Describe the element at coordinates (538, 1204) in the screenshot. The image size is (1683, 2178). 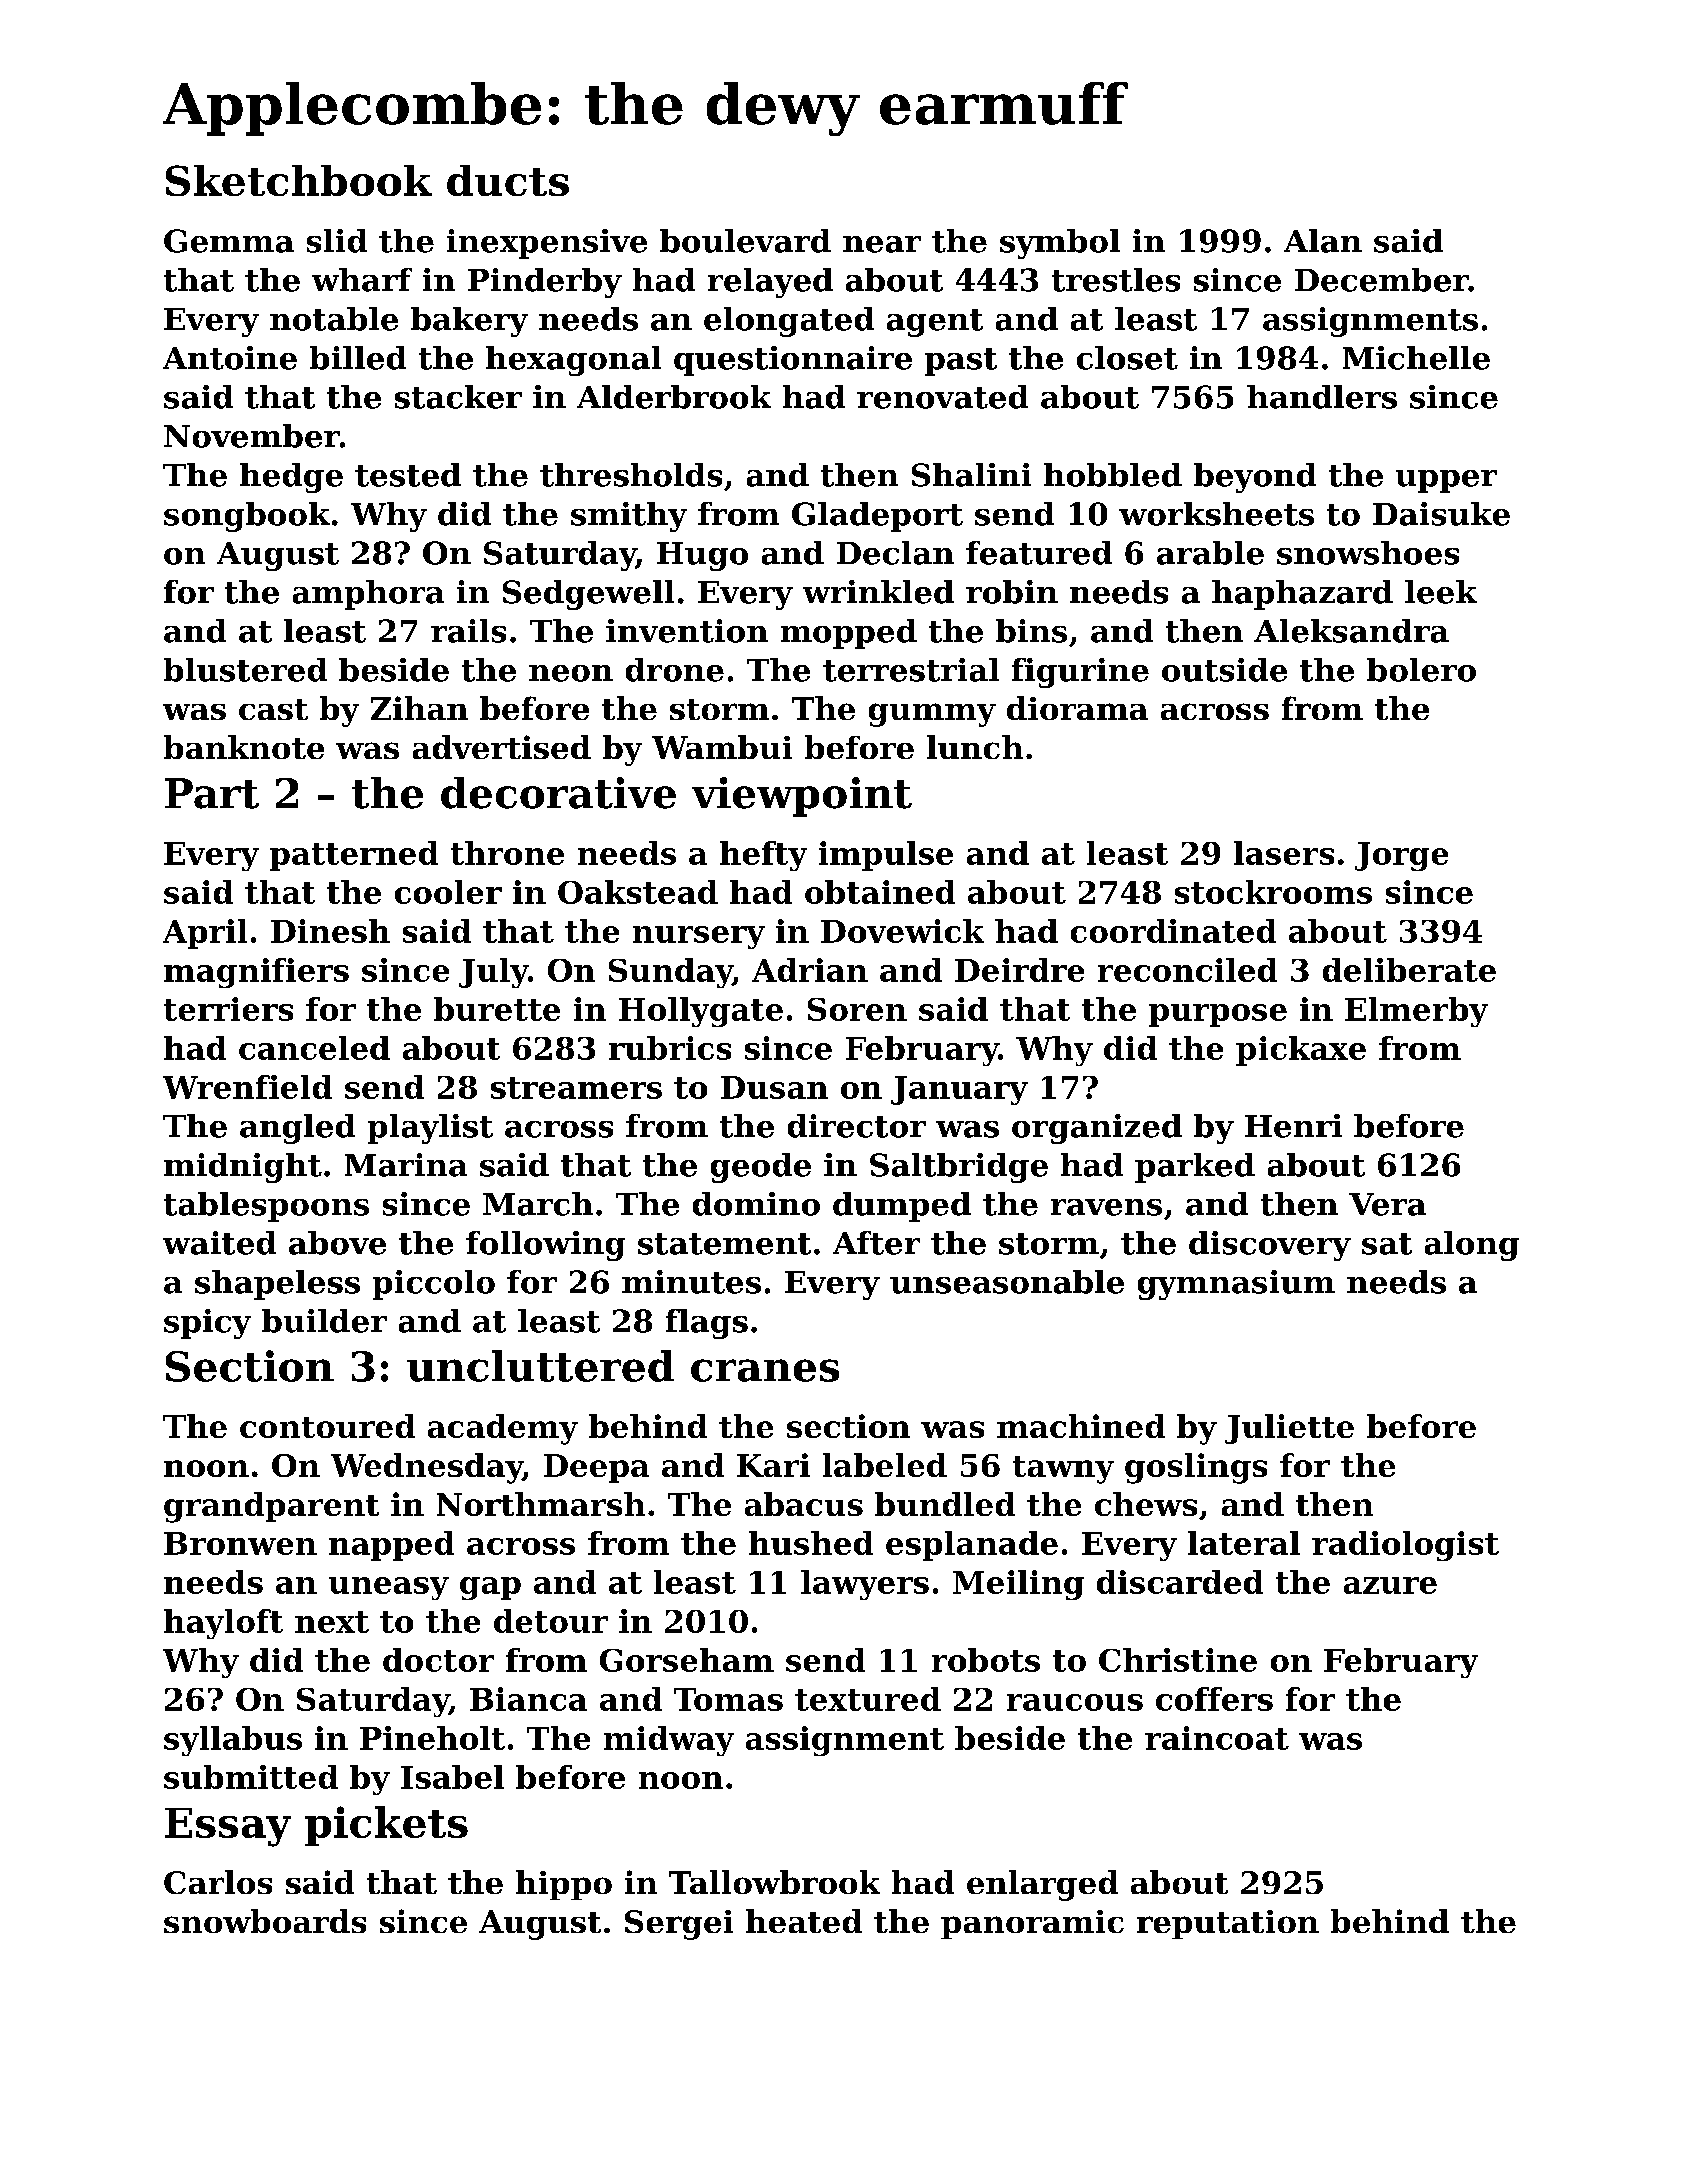
I see `March` at that location.
